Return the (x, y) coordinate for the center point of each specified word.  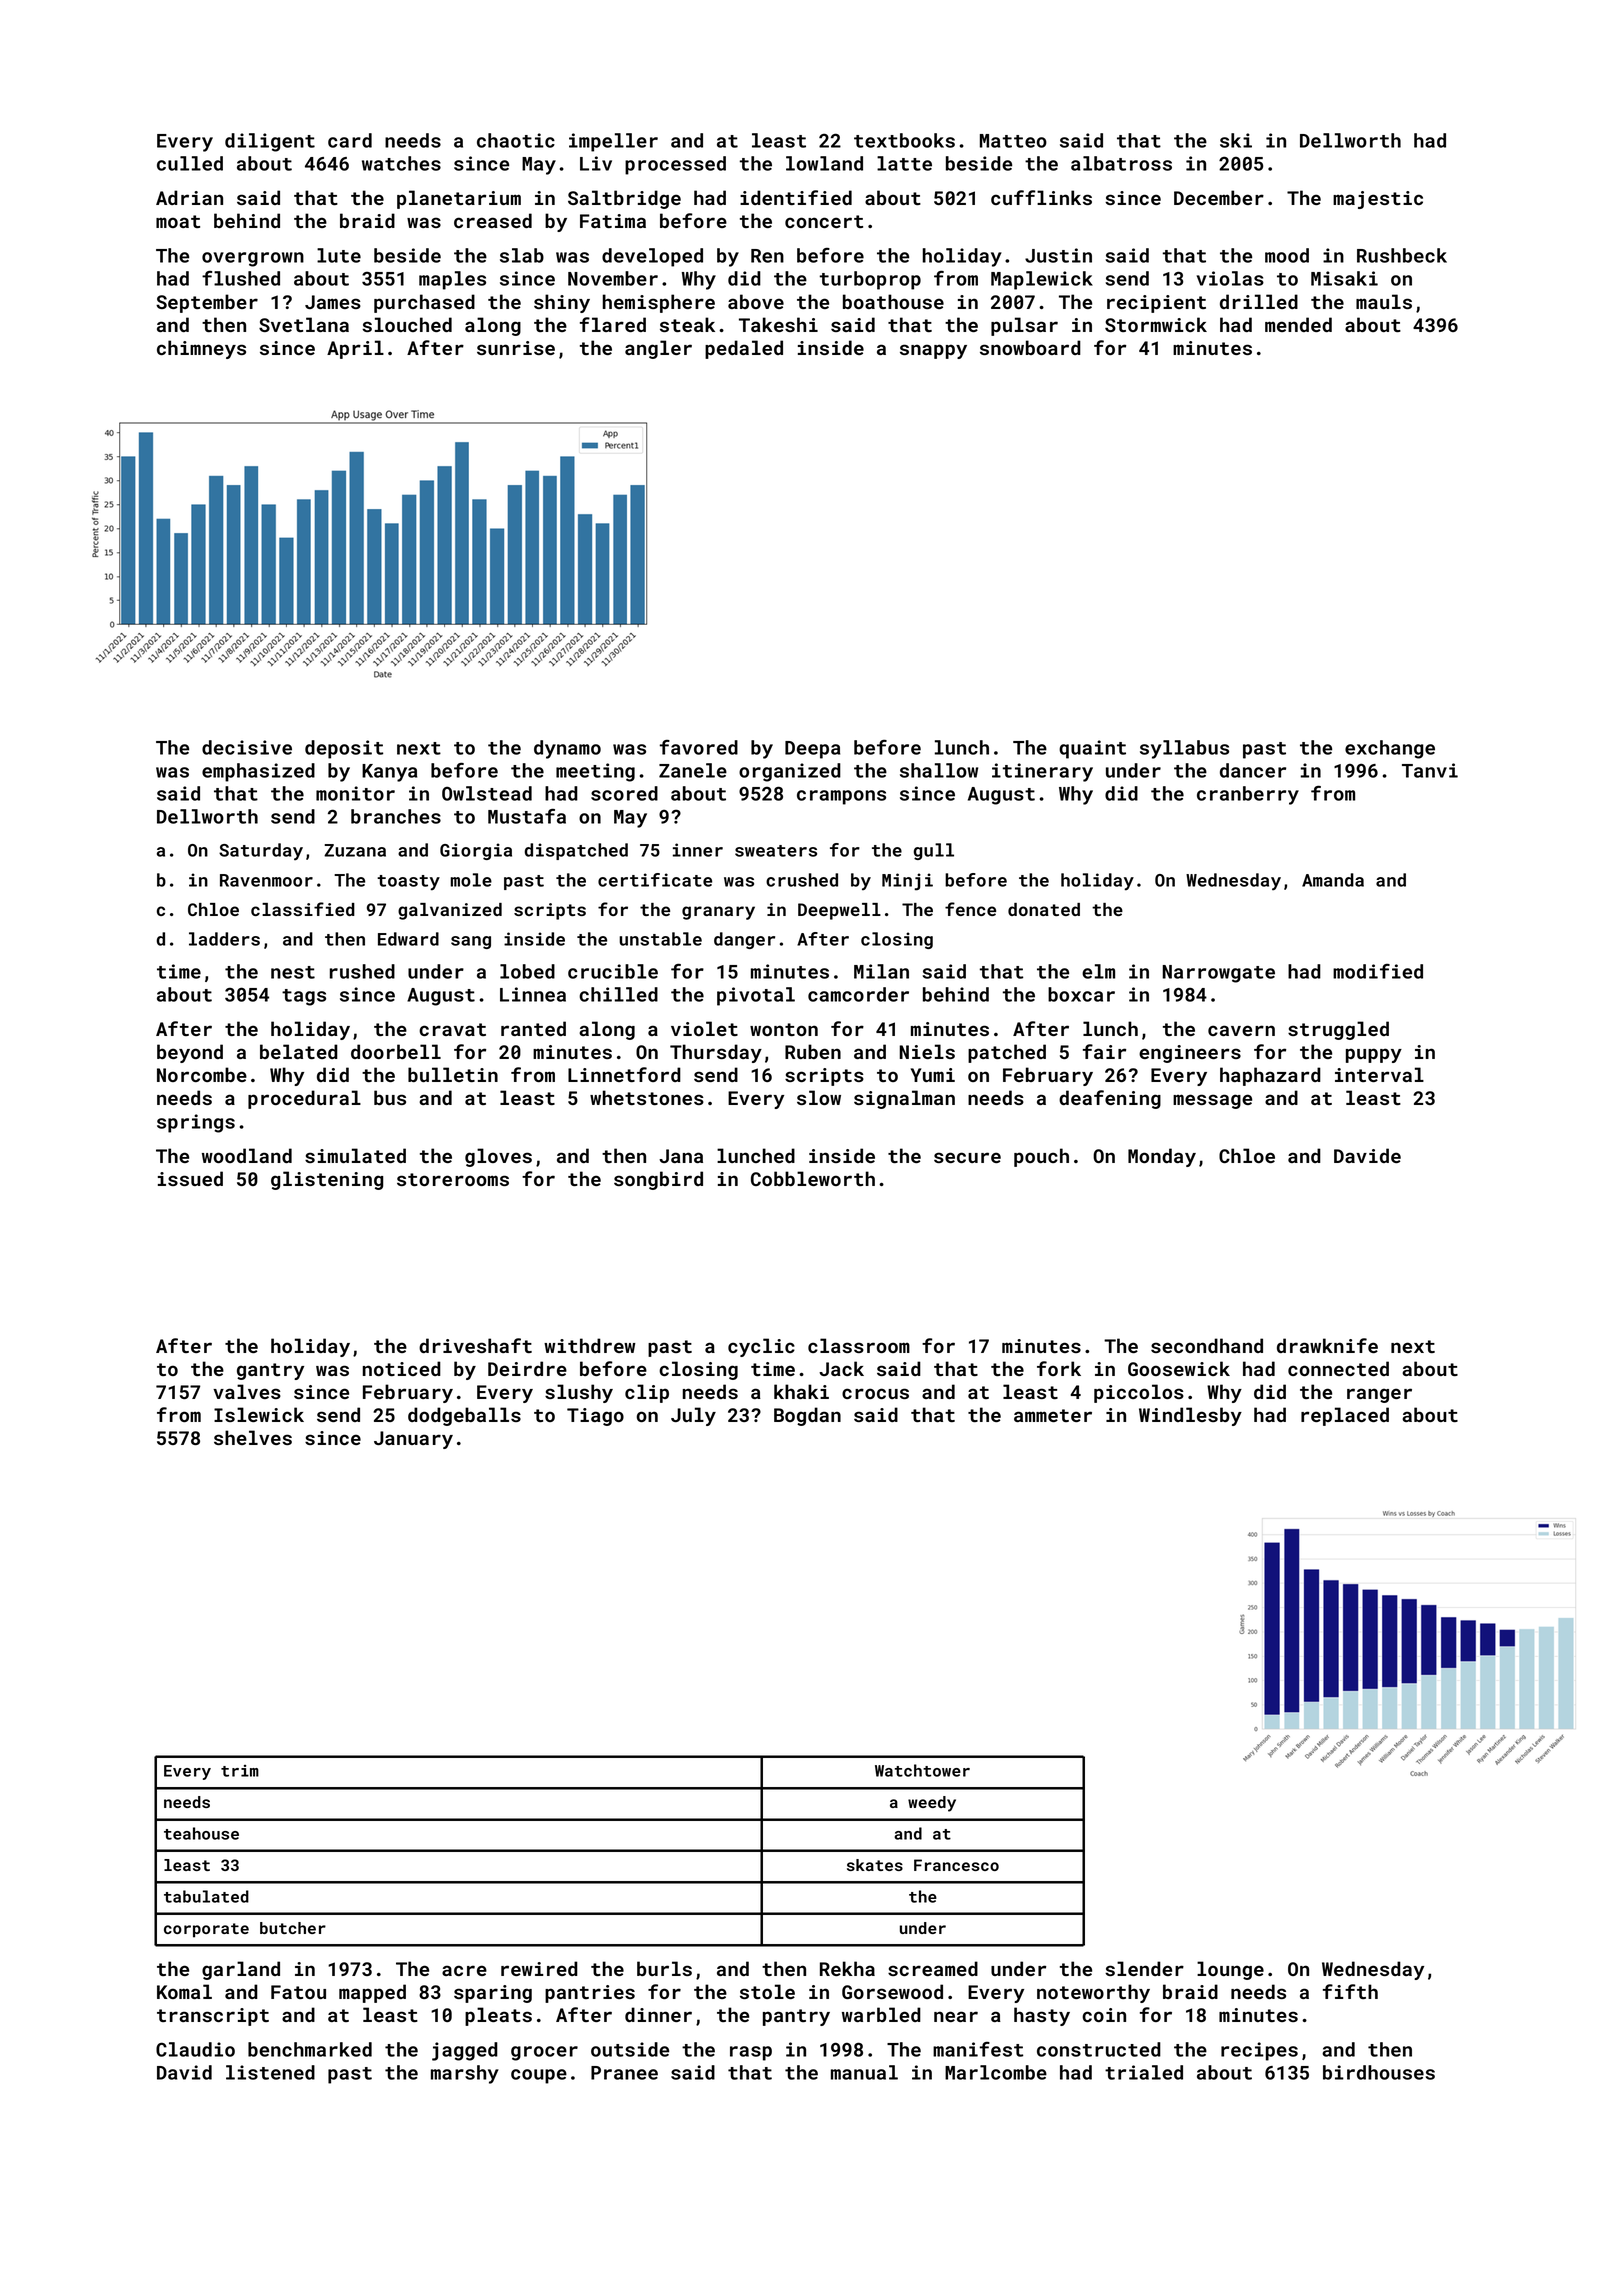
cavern (1241, 1030)
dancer (1253, 770)
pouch (1041, 1157)
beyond (190, 1053)
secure (967, 1157)
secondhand (1207, 1345)
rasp (751, 2053)
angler (658, 349)
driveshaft (475, 1345)
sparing (493, 1994)
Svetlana (304, 324)
